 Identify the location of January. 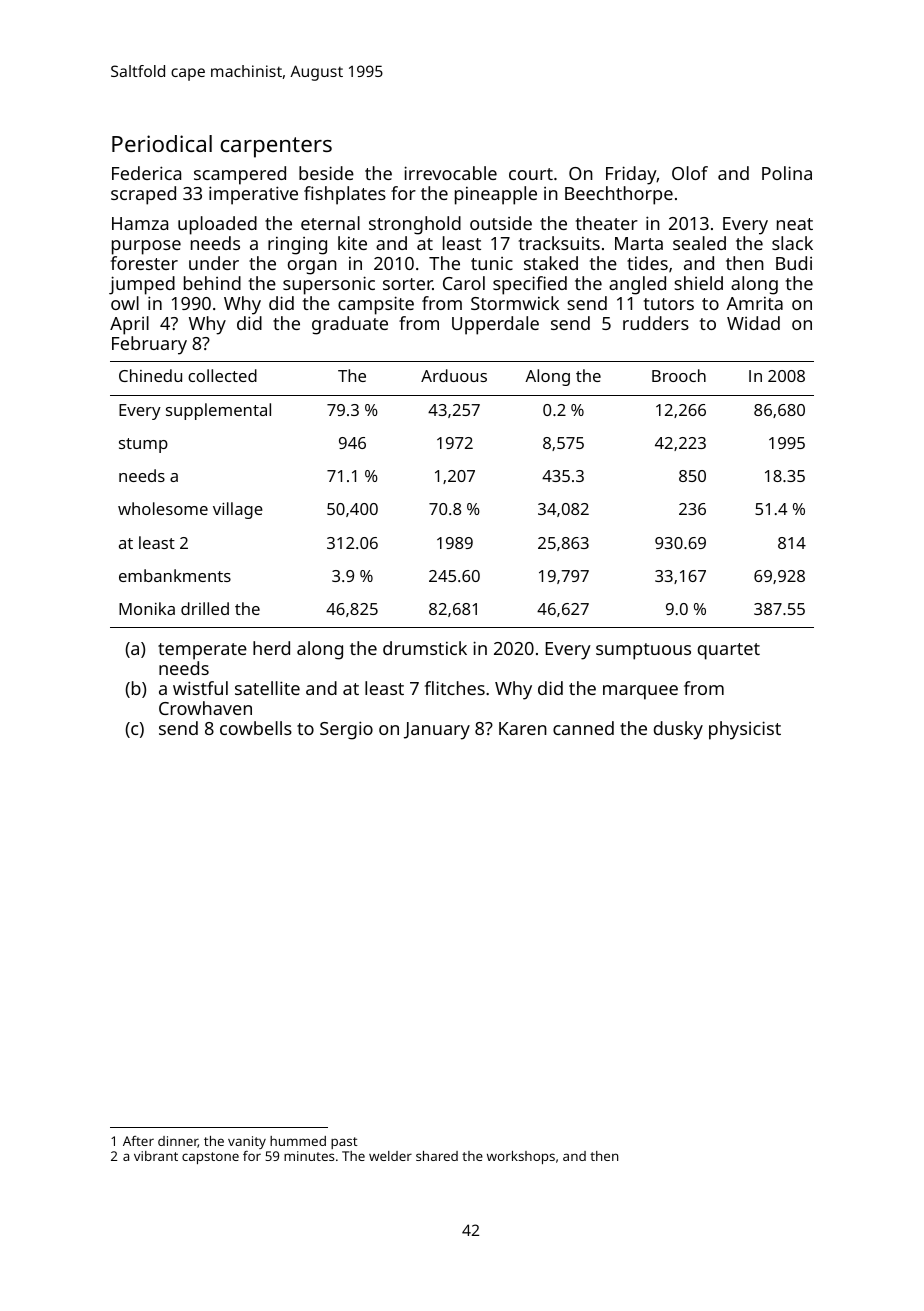
(437, 731).
